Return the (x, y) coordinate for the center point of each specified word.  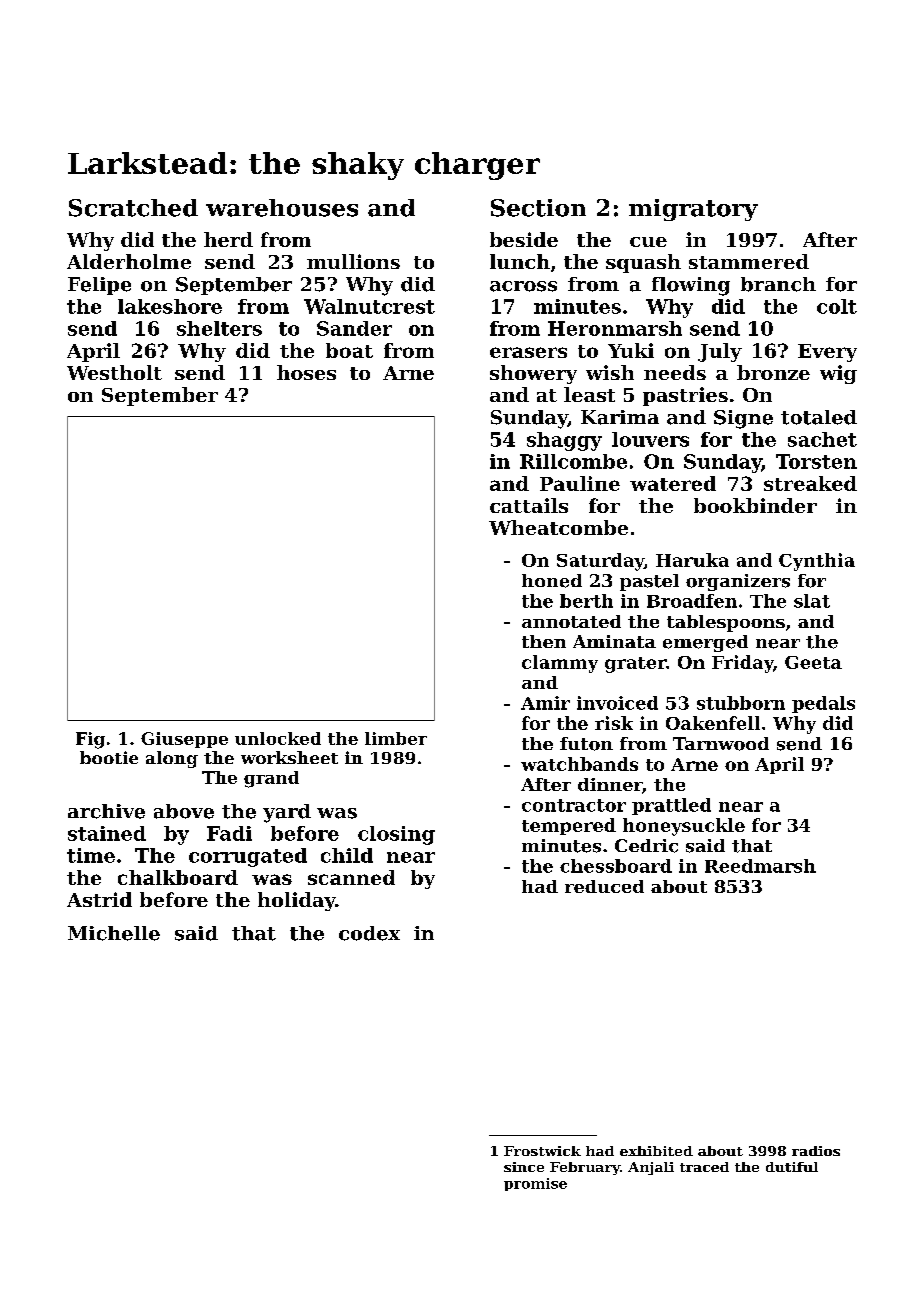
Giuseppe (184, 740)
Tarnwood (721, 744)
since (524, 1167)
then (544, 641)
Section (538, 208)
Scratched (133, 208)
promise (535, 1184)
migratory (693, 210)
